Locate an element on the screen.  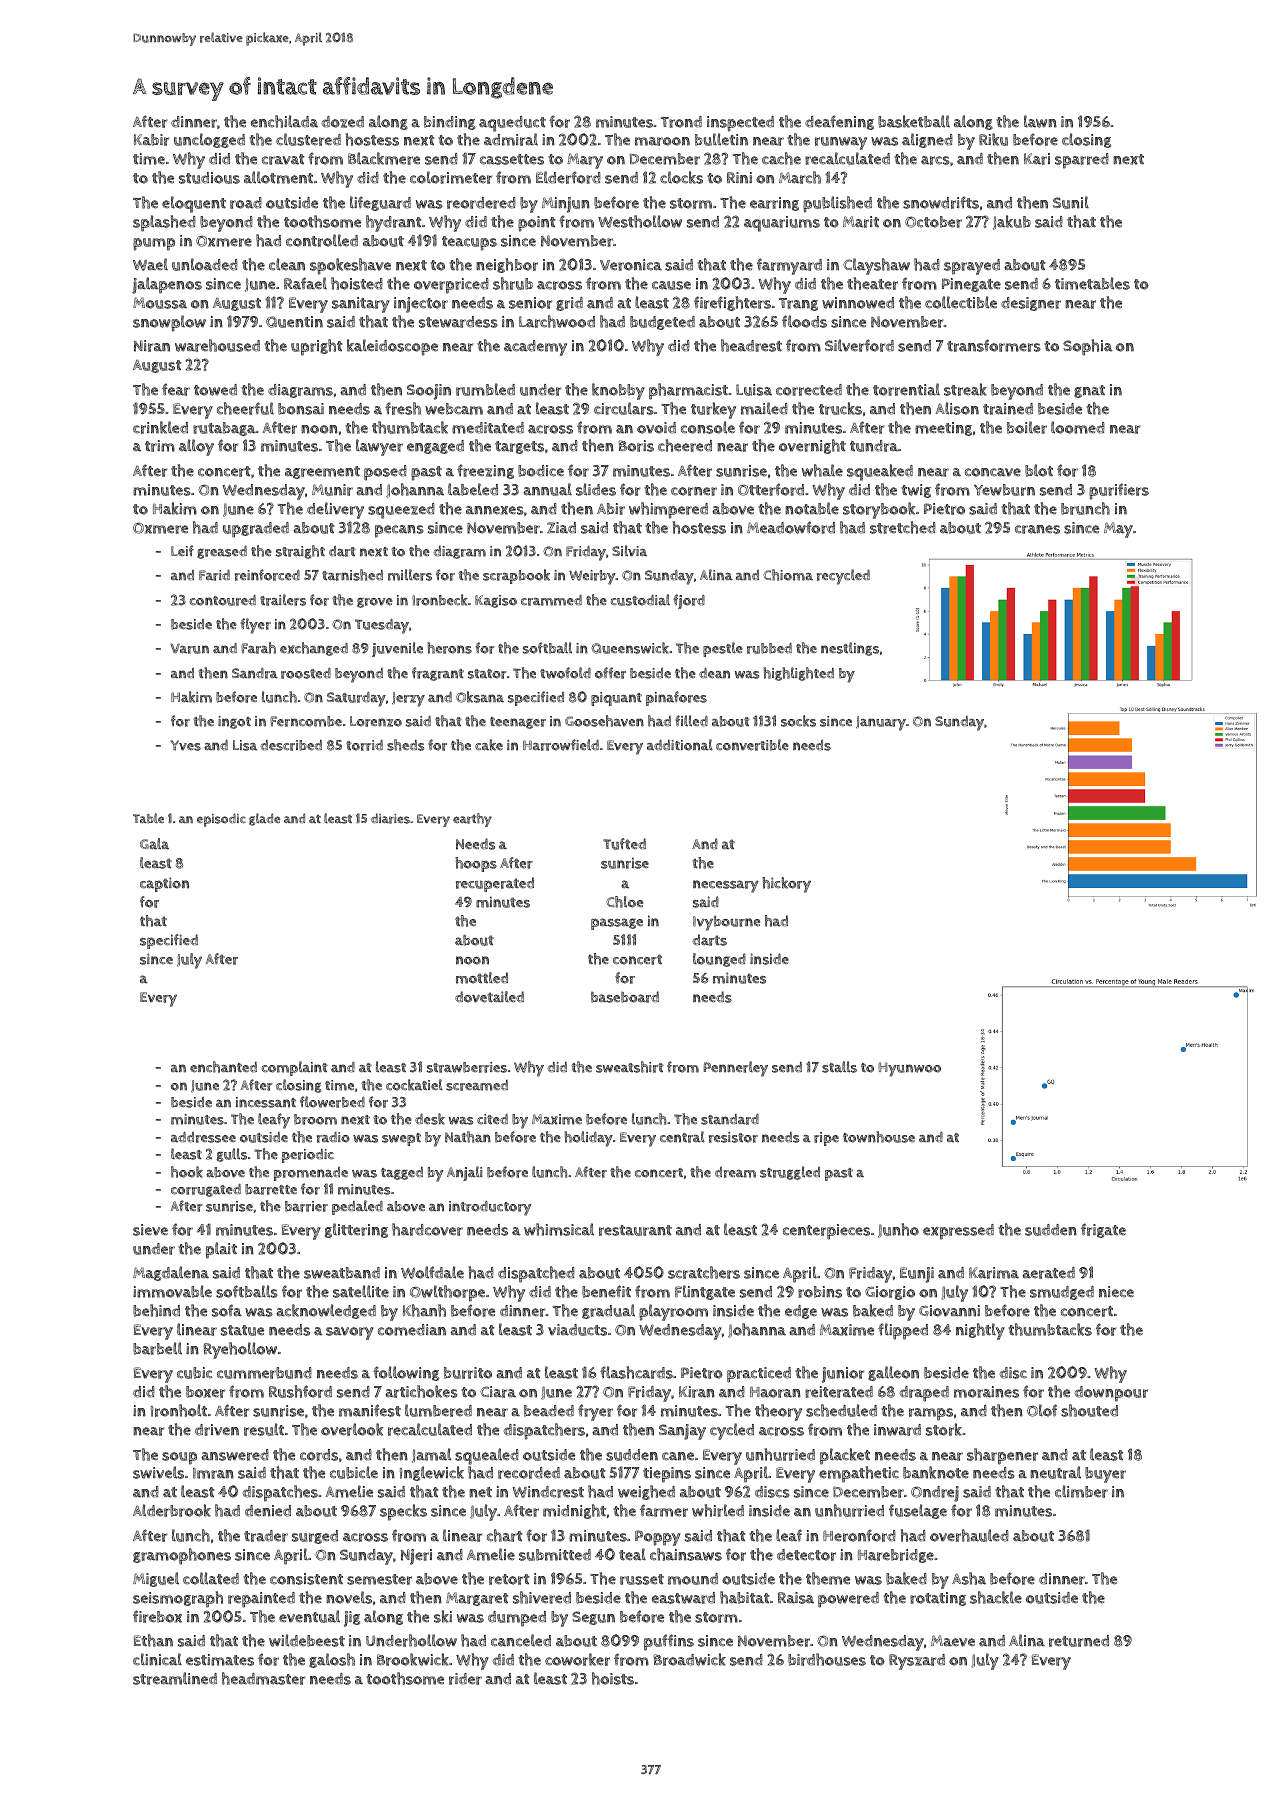
tagged is located at coordinates (402, 1173).
